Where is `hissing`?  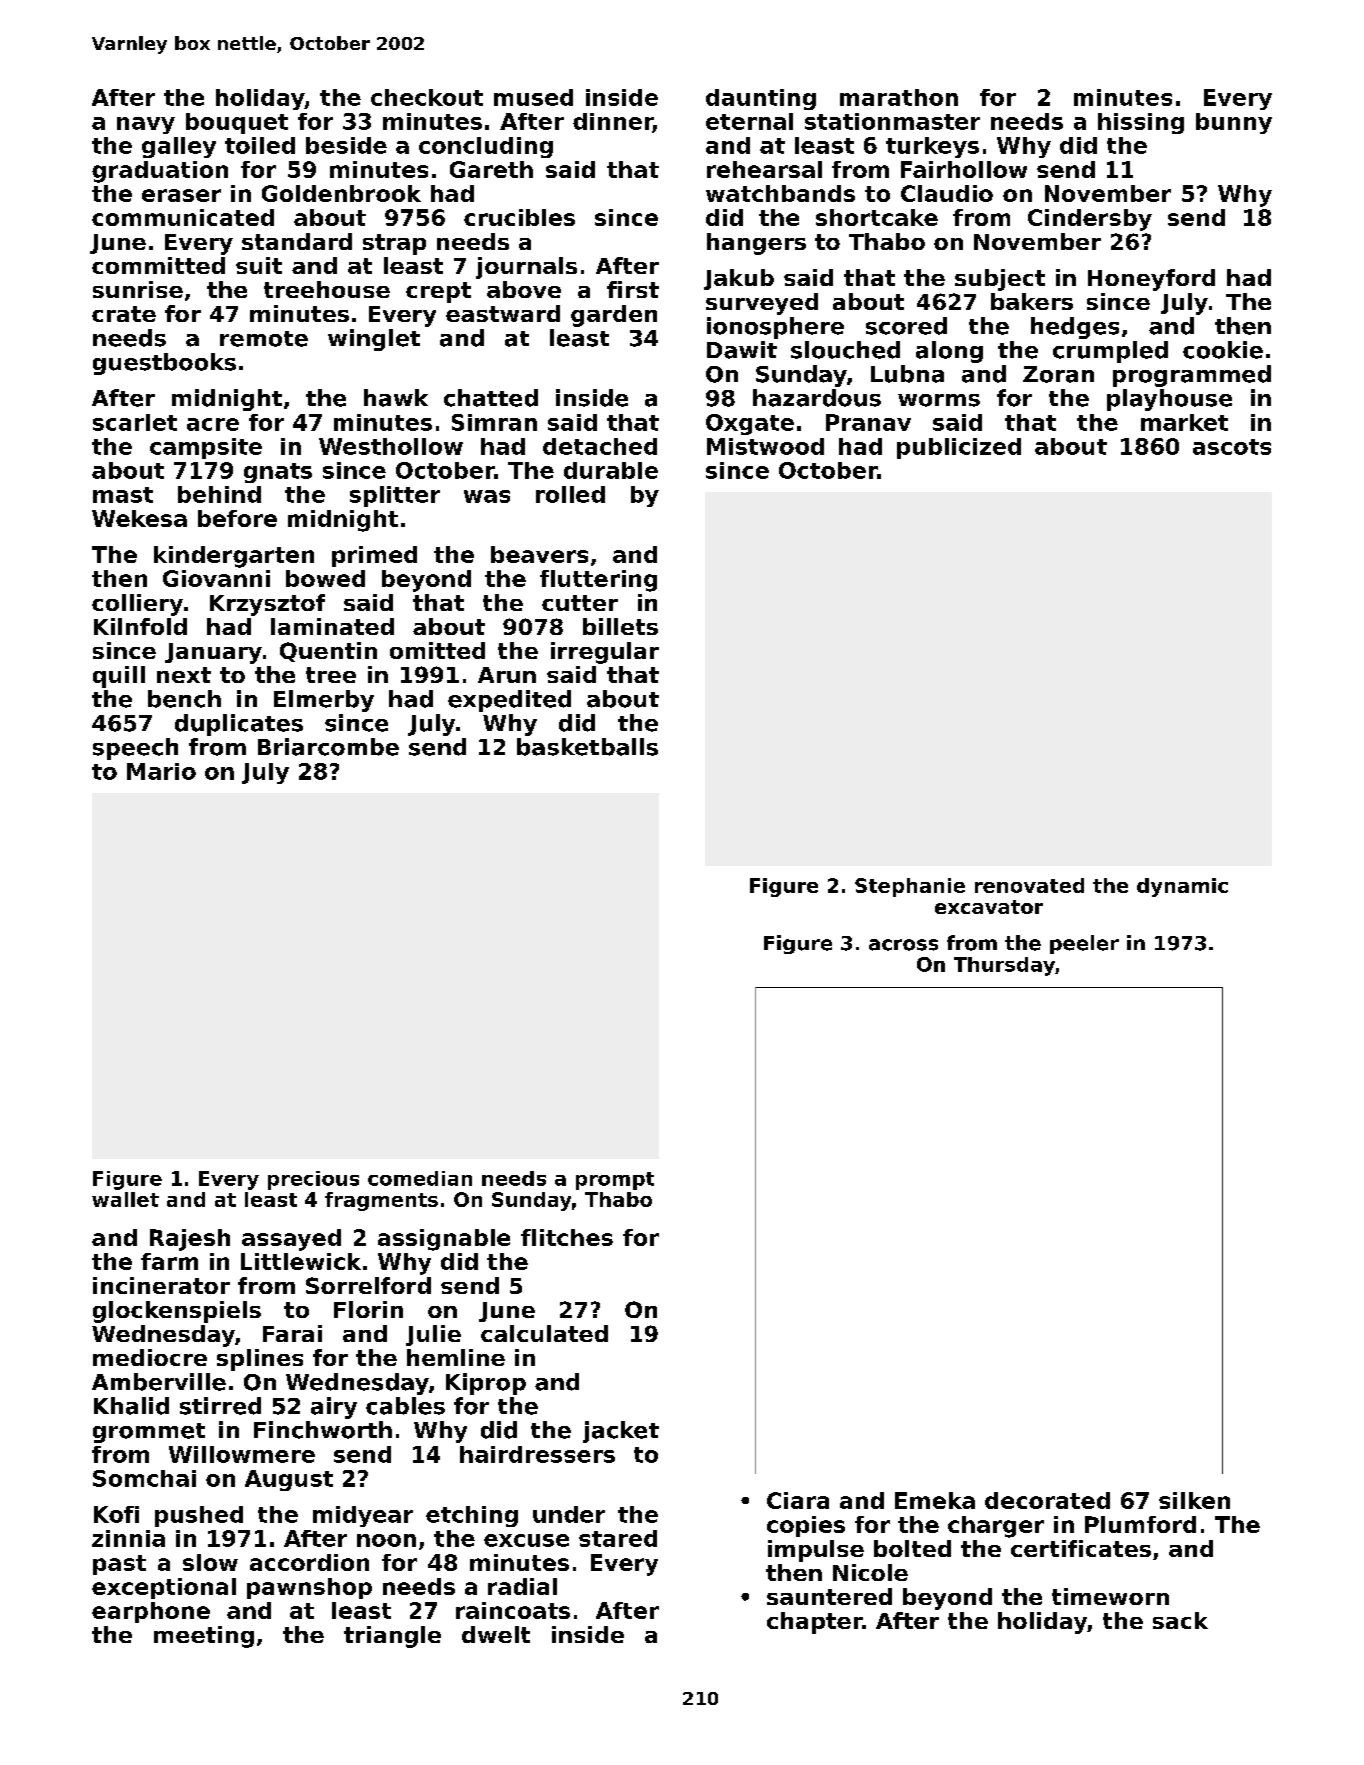
hissing is located at coordinates (1141, 123).
